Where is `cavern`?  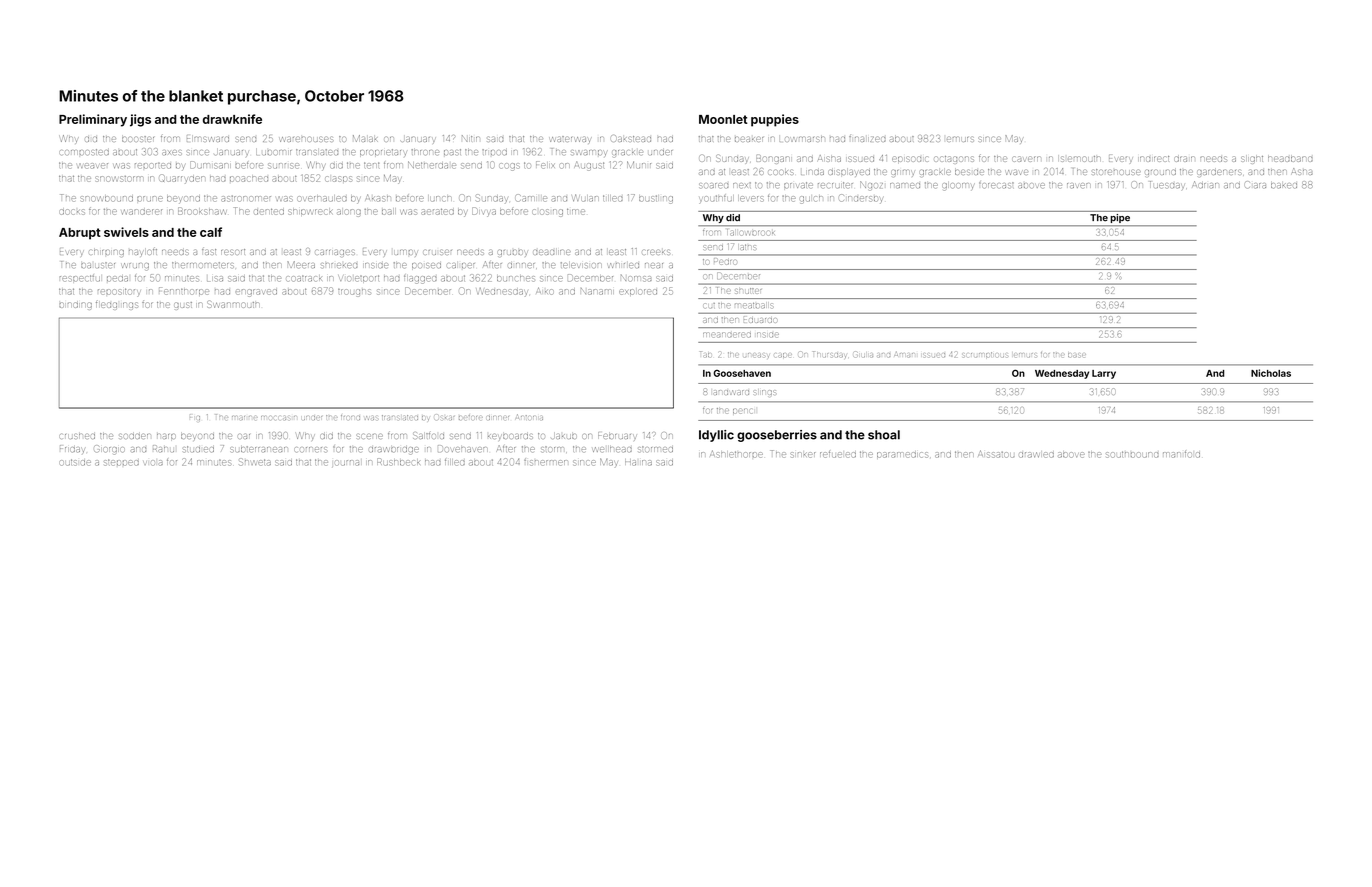
cavern is located at coordinates (1026, 159).
